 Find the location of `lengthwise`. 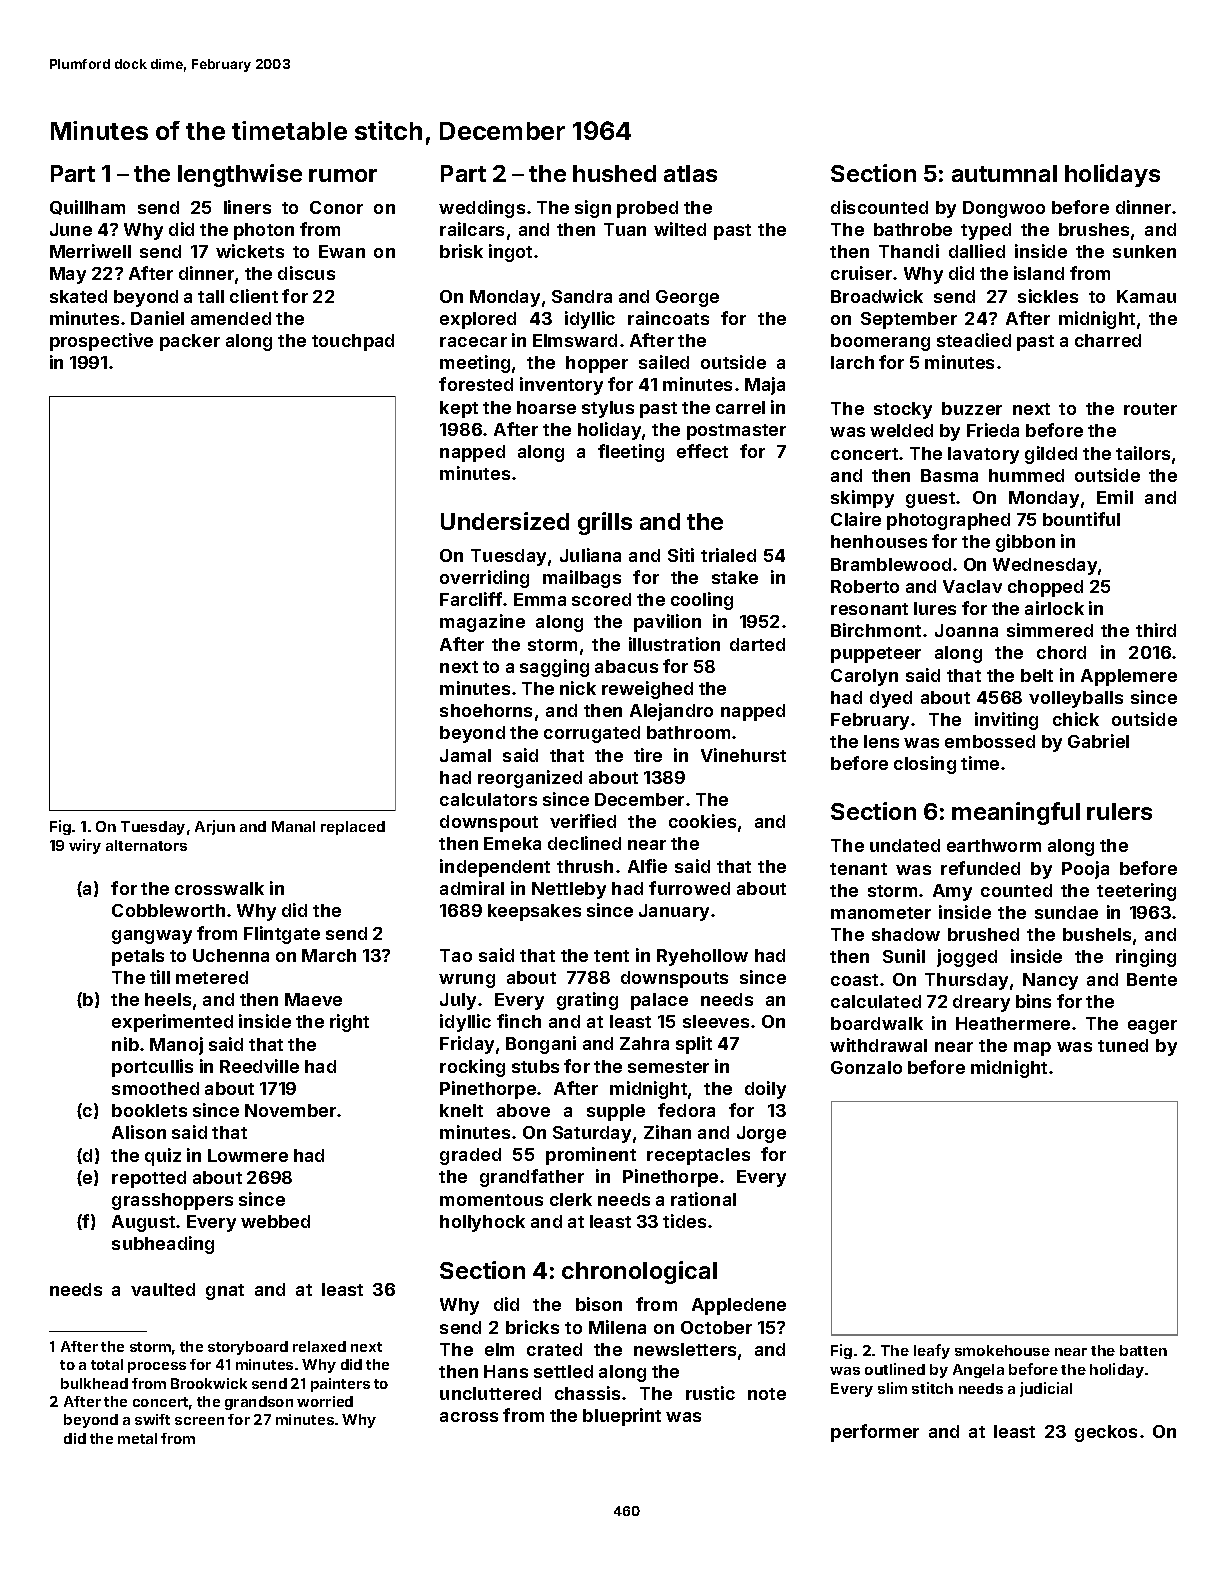

lengthwise is located at coordinates (240, 175).
